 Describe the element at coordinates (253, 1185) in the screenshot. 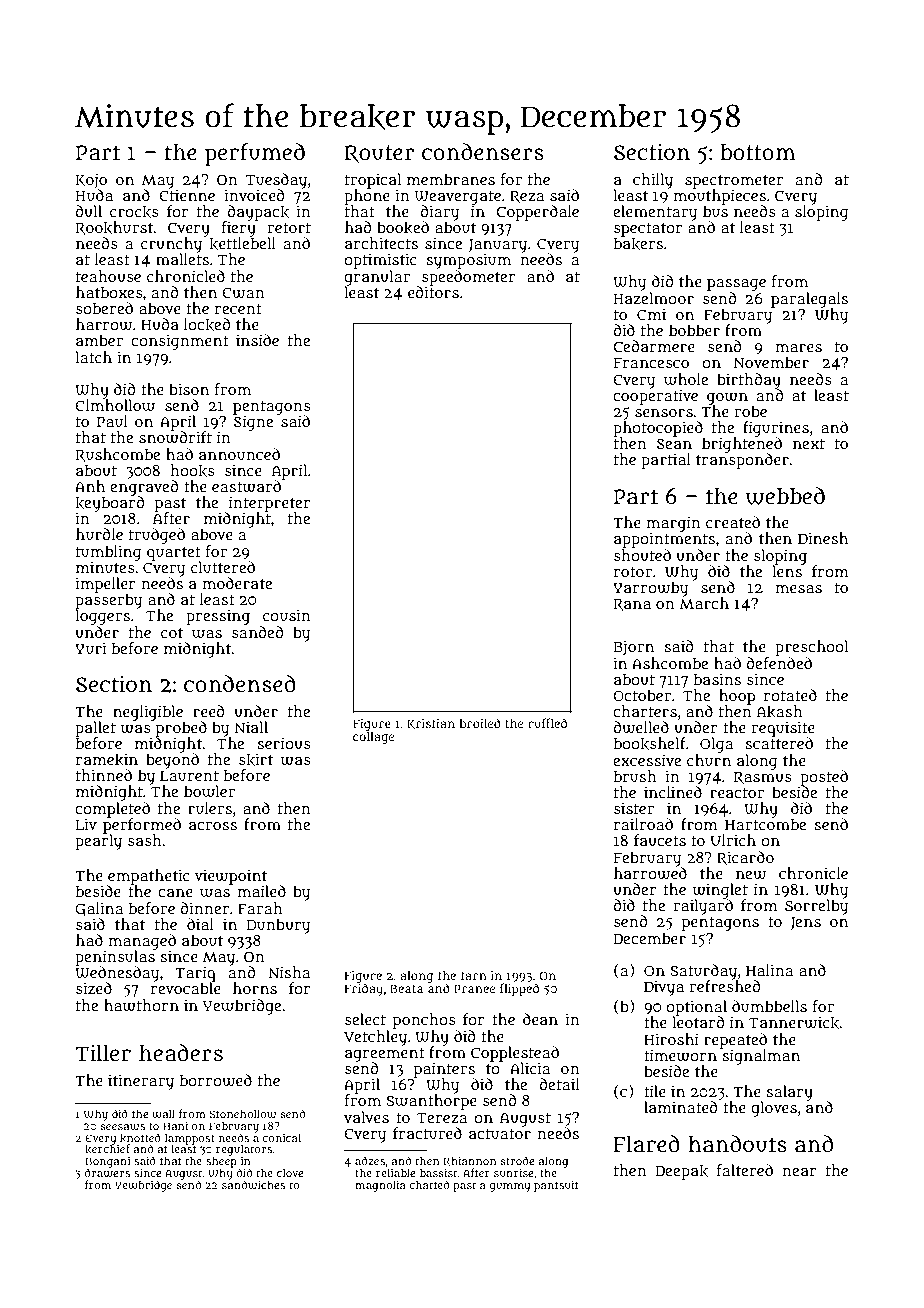

I see `sandwiches` at that location.
